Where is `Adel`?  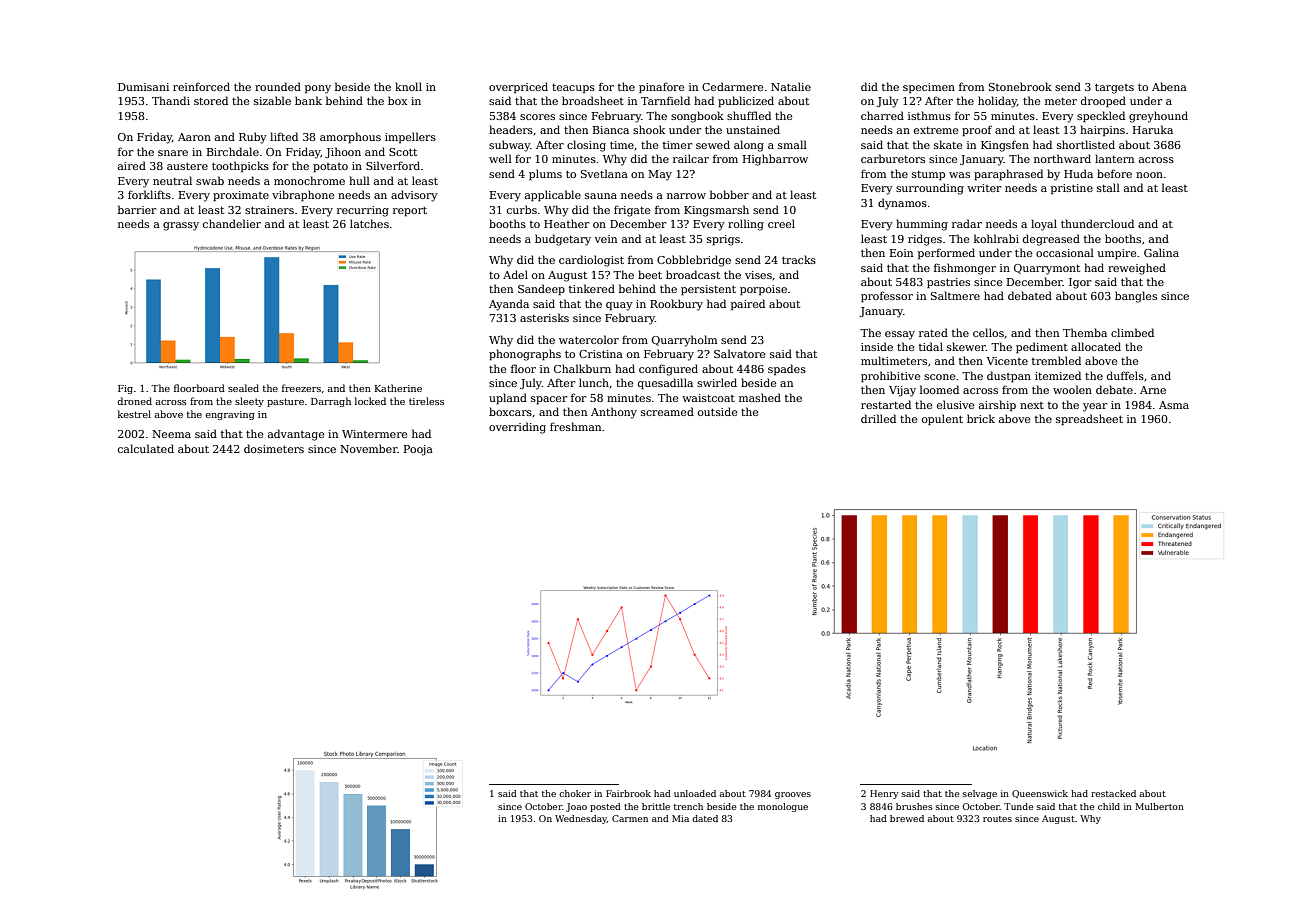 Adel is located at coordinates (515, 274).
